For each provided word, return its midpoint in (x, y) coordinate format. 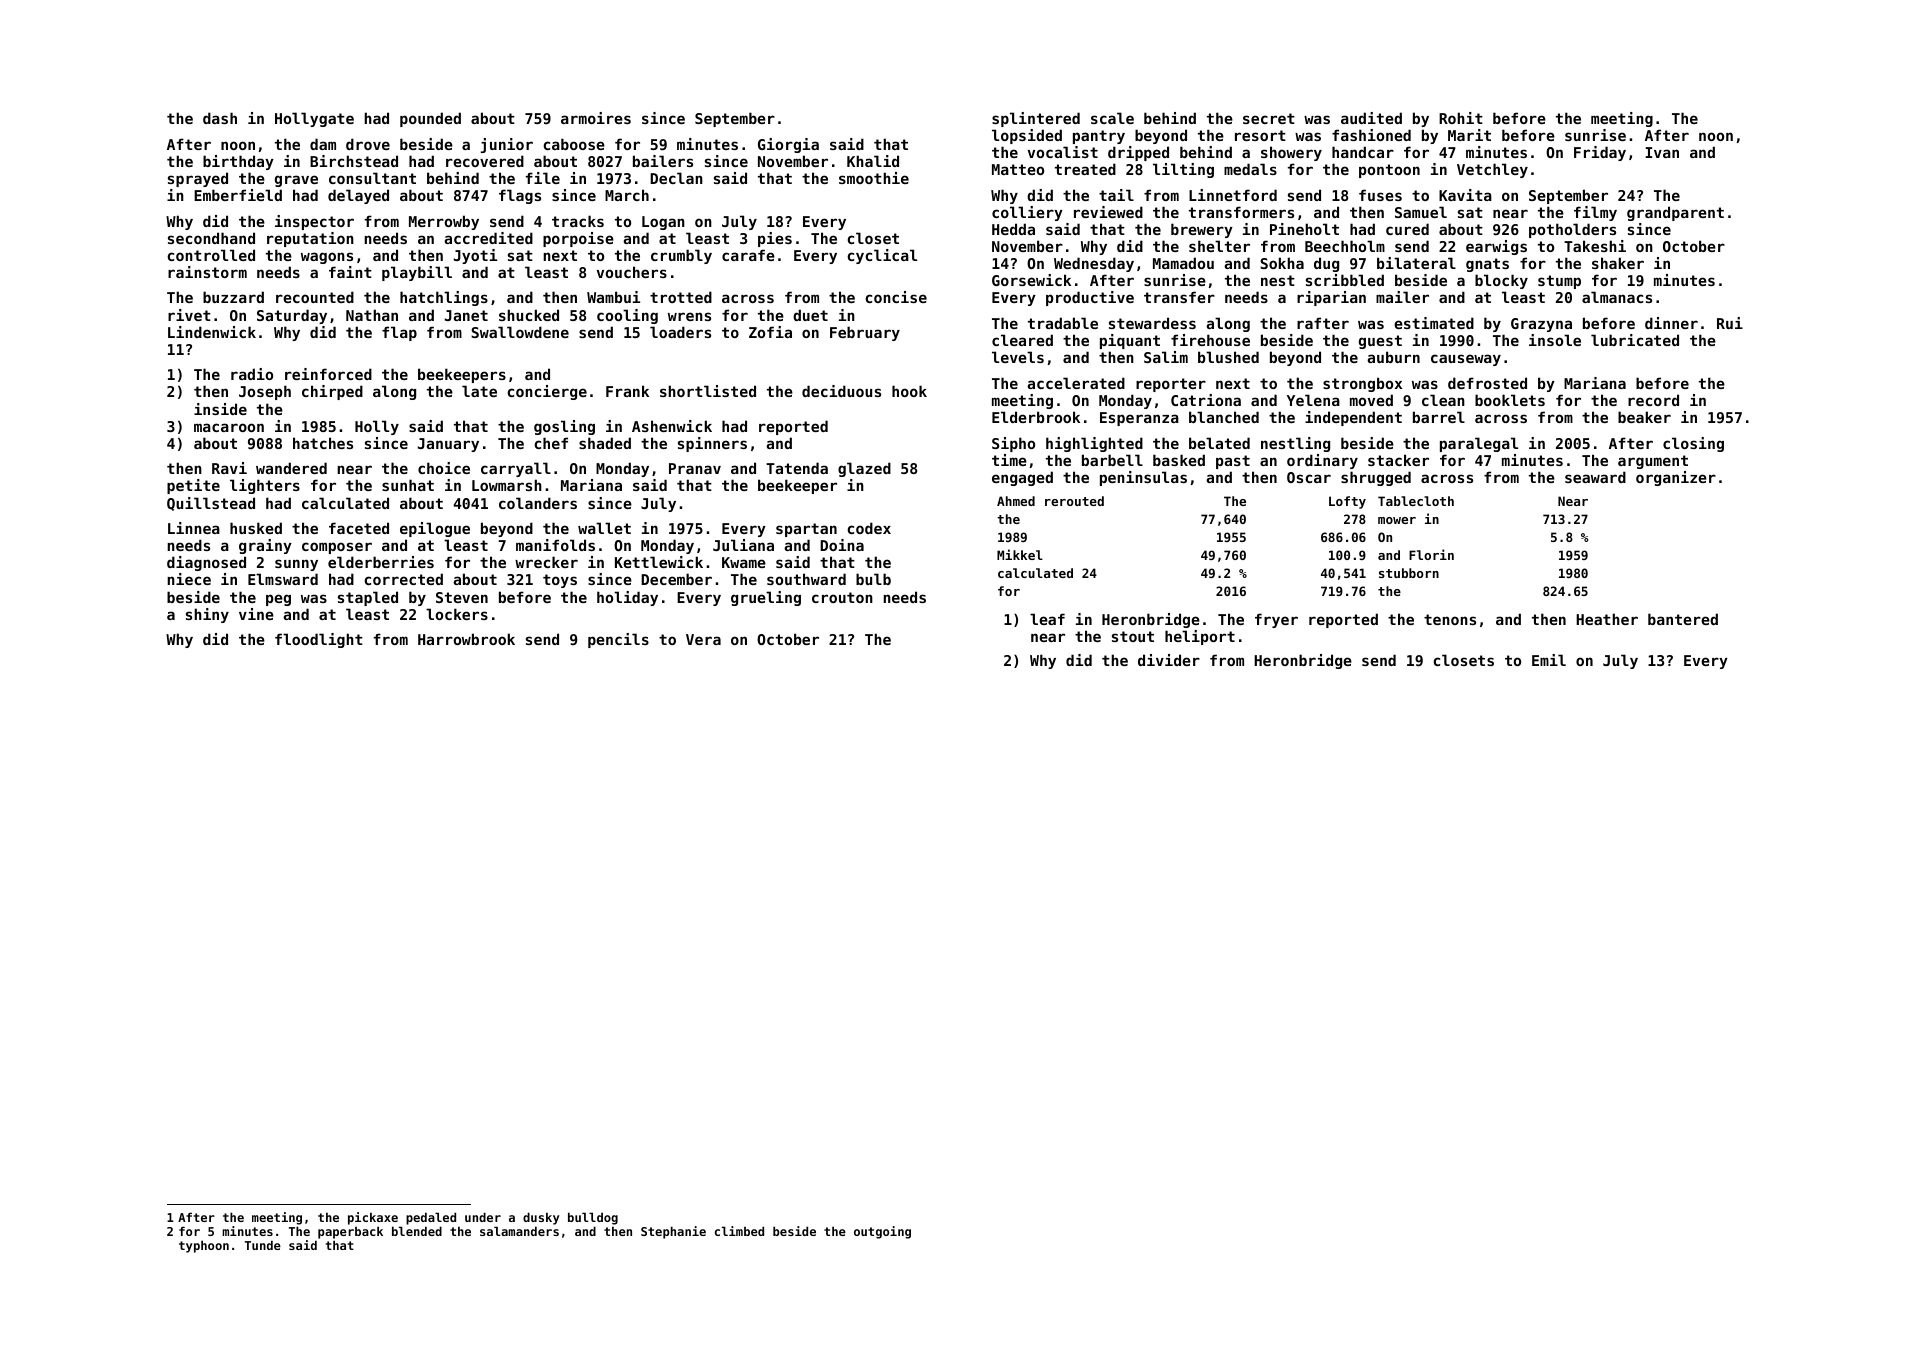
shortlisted (708, 391)
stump (1559, 282)
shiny (207, 615)
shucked (529, 315)
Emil (1549, 660)
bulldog (593, 1218)
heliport (1200, 637)
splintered (1036, 119)
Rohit (1461, 118)
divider (1169, 660)
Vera (703, 639)
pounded (430, 119)
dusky (541, 1218)
